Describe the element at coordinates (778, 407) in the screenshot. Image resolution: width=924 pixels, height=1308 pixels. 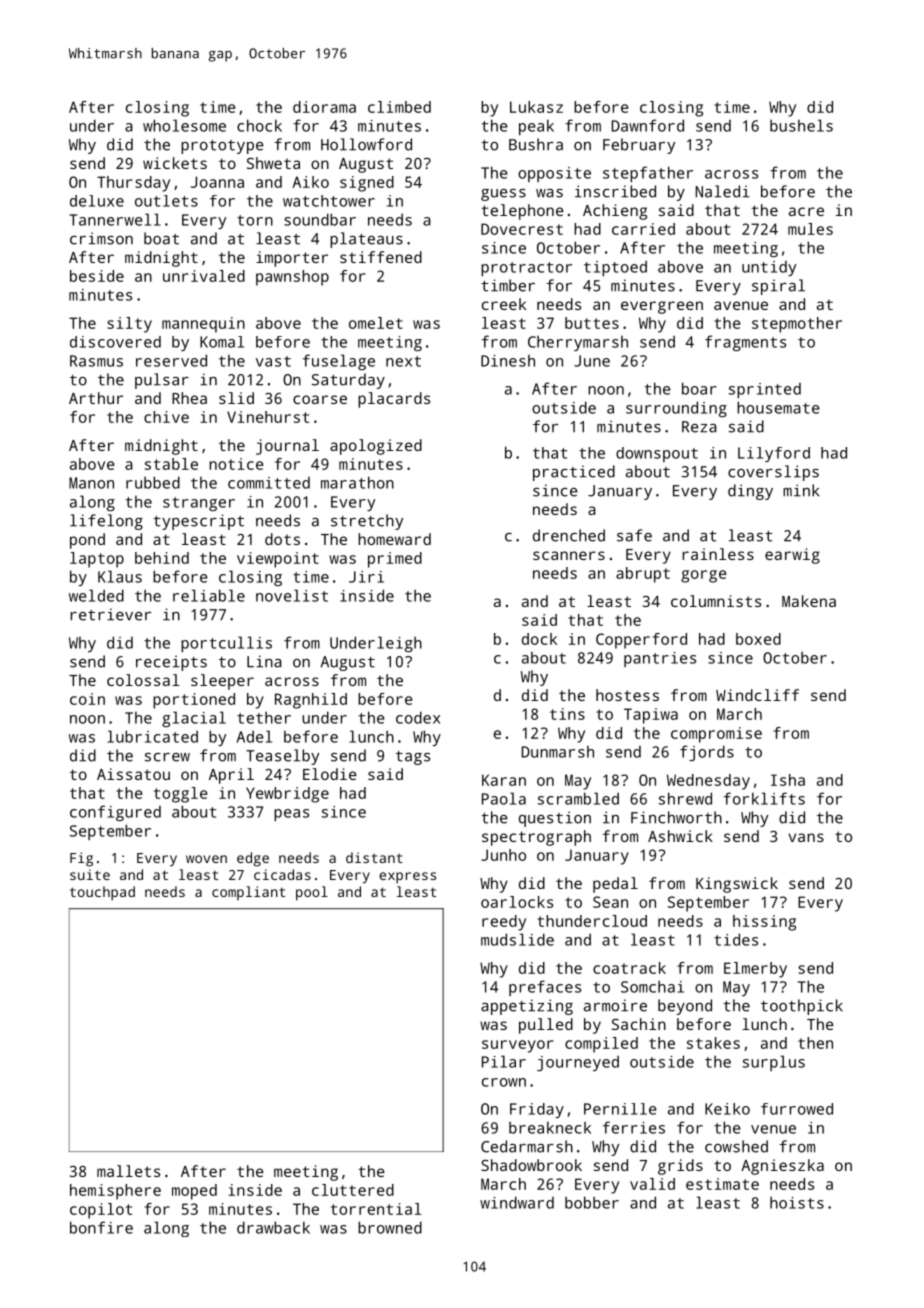
I see `housemate` at that location.
